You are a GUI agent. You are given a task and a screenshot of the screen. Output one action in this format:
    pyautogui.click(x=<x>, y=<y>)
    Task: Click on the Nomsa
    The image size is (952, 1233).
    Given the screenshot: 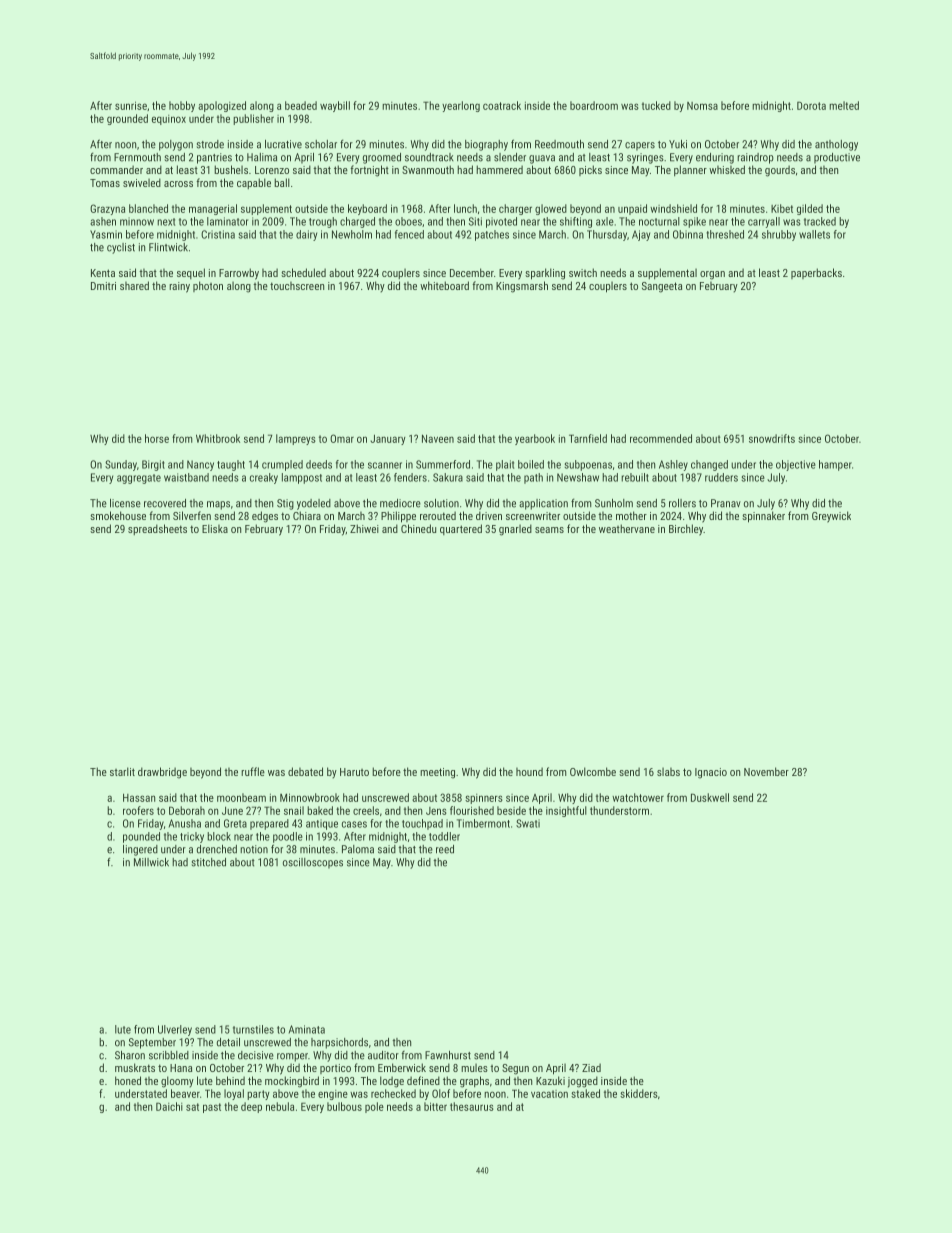 What is the action you would take?
    pyautogui.click(x=702, y=106)
